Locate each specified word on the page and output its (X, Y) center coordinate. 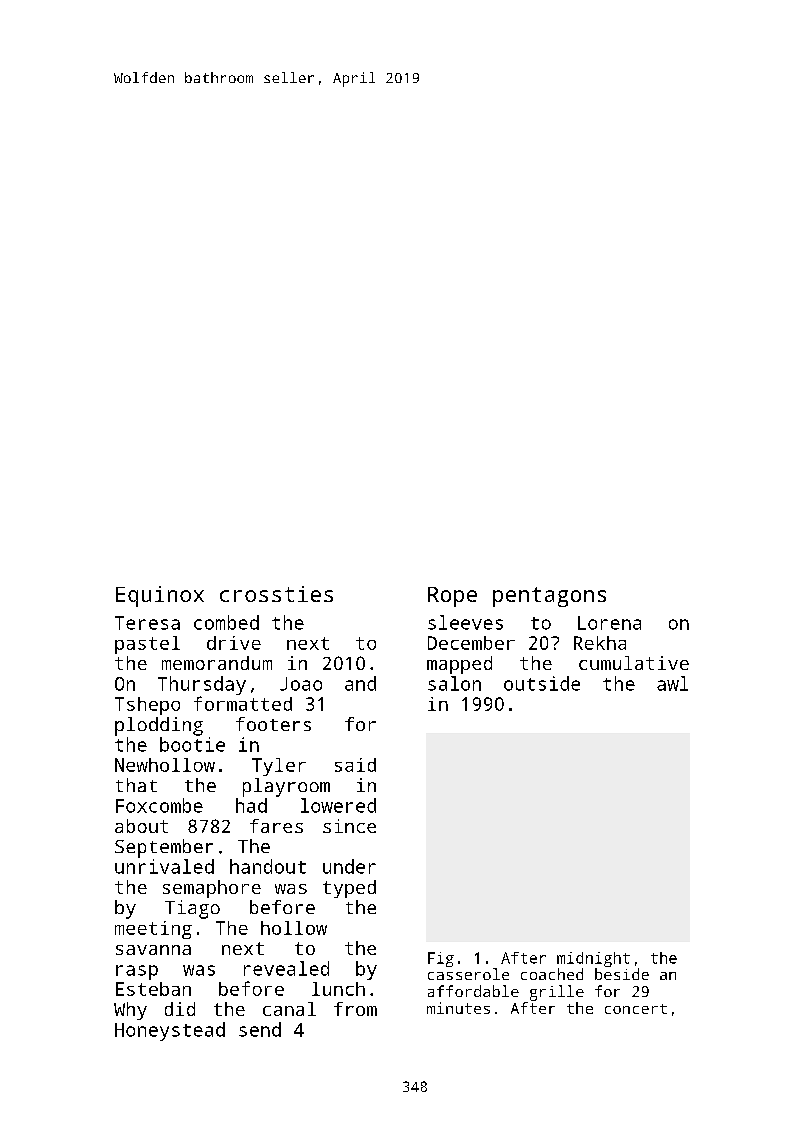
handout (268, 866)
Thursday (202, 685)
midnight (593, 959)
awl (672, 683)
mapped (459, 665)
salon (454, 683)
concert (636, 1009)
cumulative (634, 663)
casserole (468, 974)
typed (349, 889)
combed (226, 622)
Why (130, 1011)
